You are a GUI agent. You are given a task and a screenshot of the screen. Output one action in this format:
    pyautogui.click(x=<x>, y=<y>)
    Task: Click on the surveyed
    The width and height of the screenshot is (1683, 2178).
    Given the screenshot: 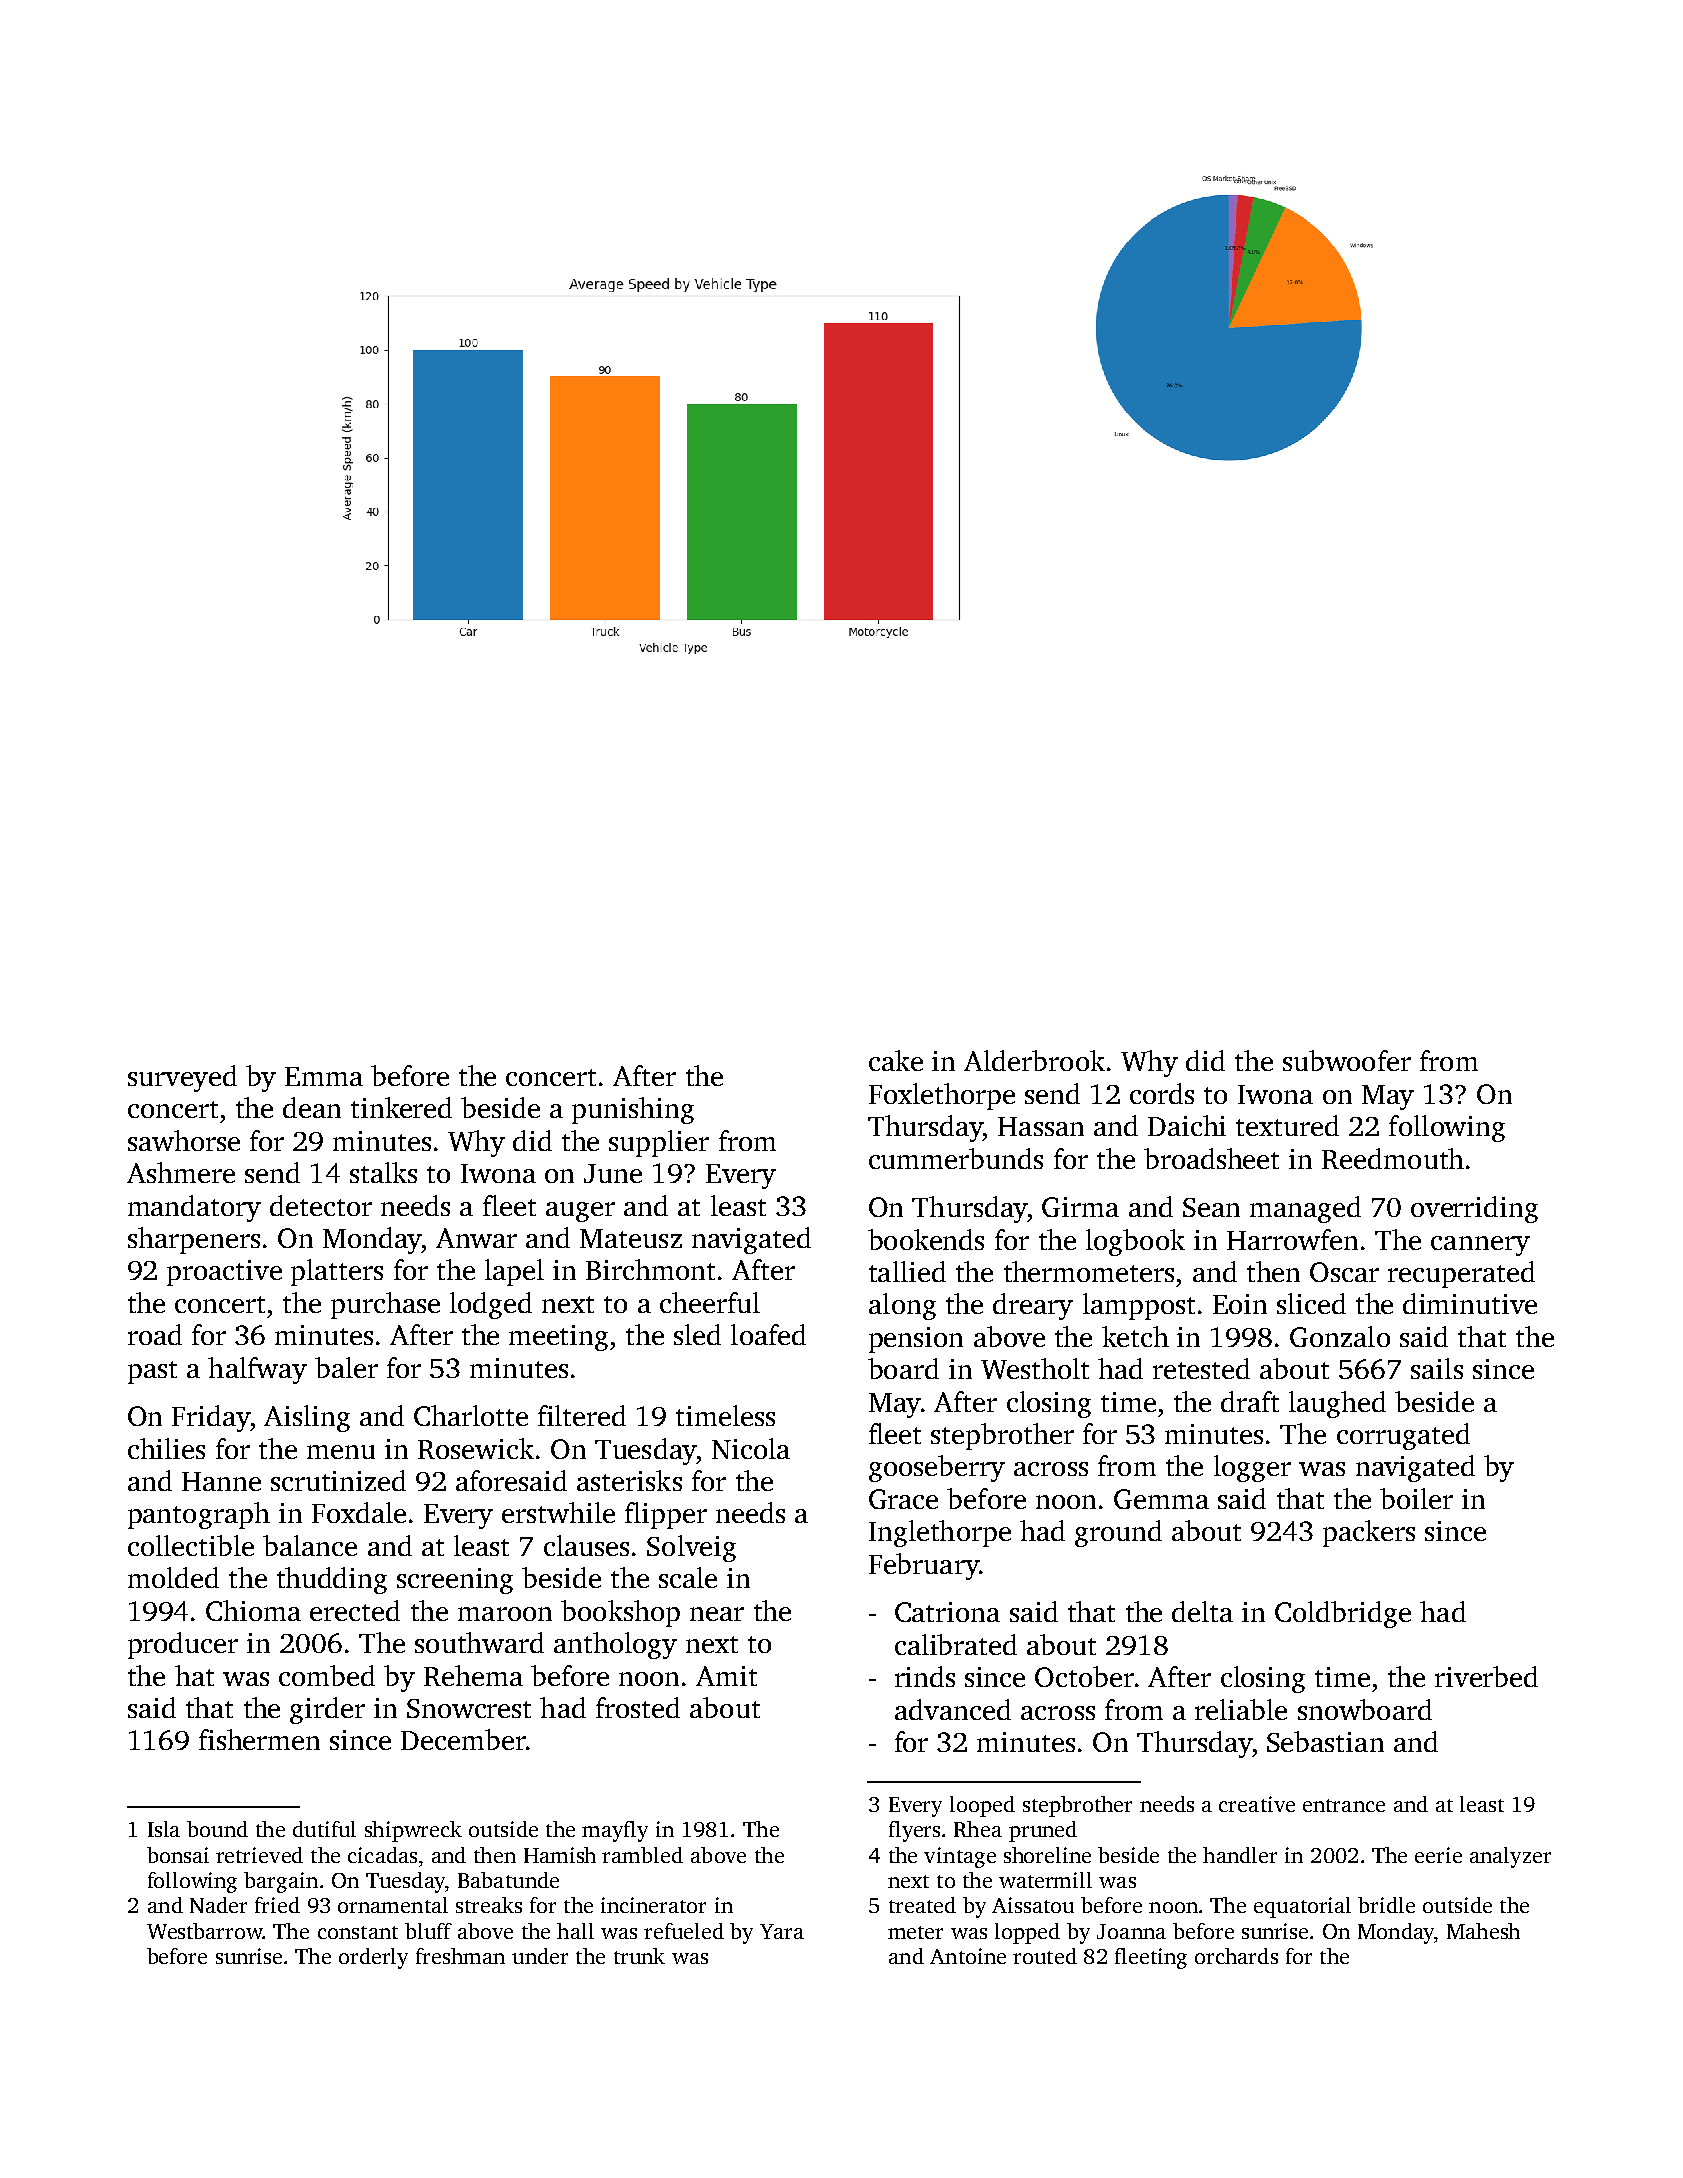 What is the action you would take?
    pyautogui.click(x=182, y=1078)
